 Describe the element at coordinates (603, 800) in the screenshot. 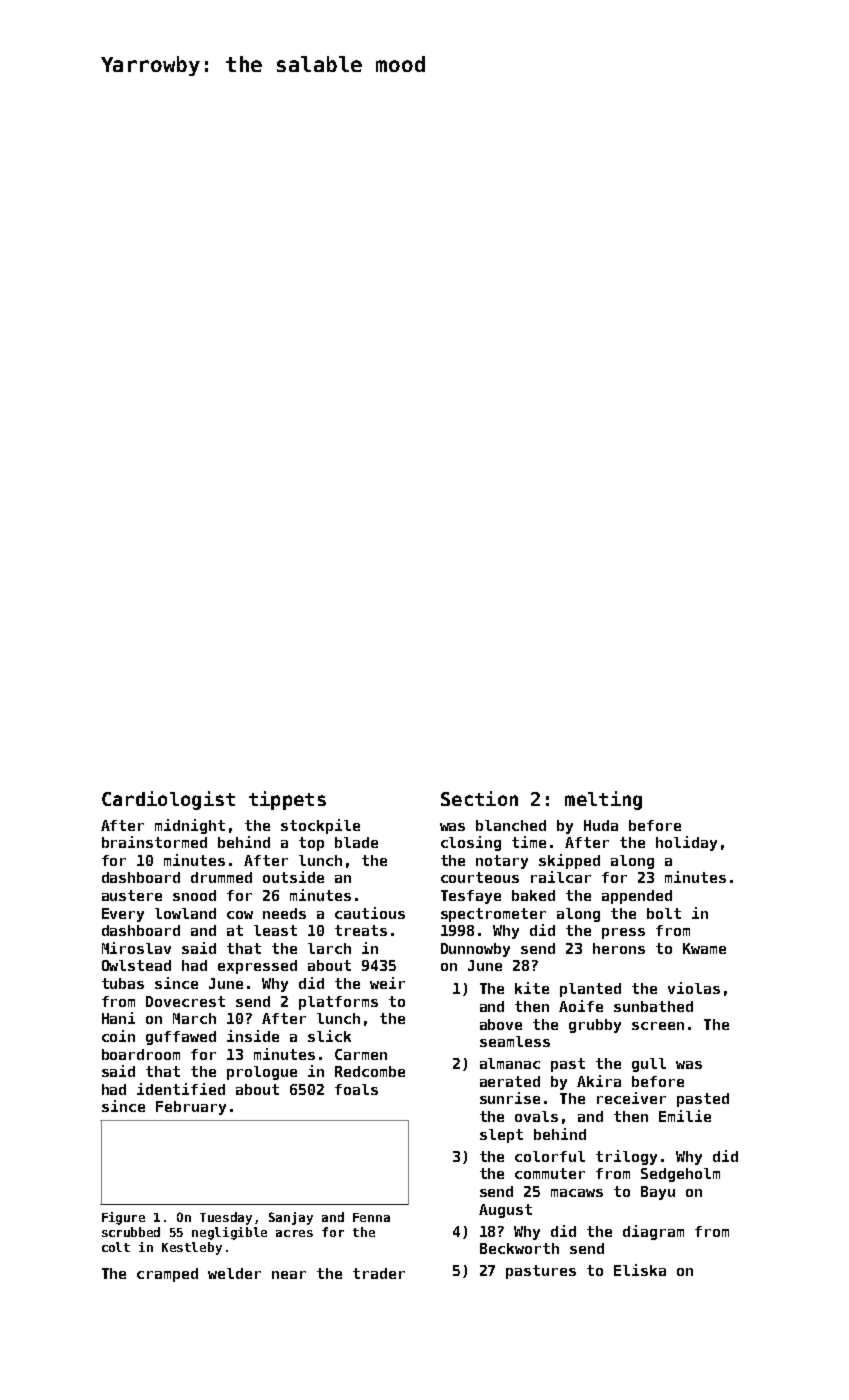

I see `melting` at that location.
